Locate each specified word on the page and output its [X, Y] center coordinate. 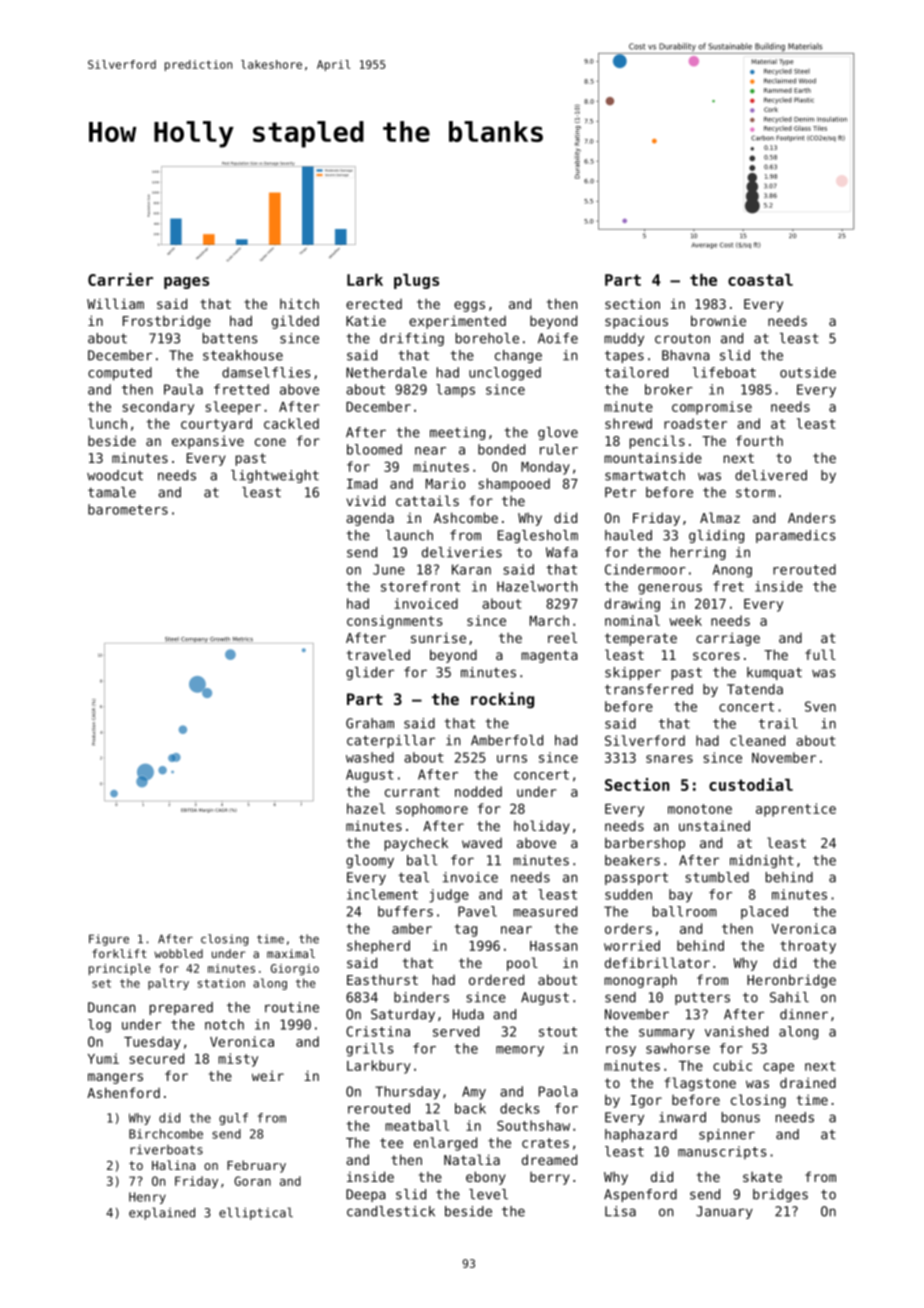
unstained [714, 825]
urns [512, 759]
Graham [370, 723]
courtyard [216, 425]
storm [755, 492]
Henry [147, 1198]
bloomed [374, 449]
